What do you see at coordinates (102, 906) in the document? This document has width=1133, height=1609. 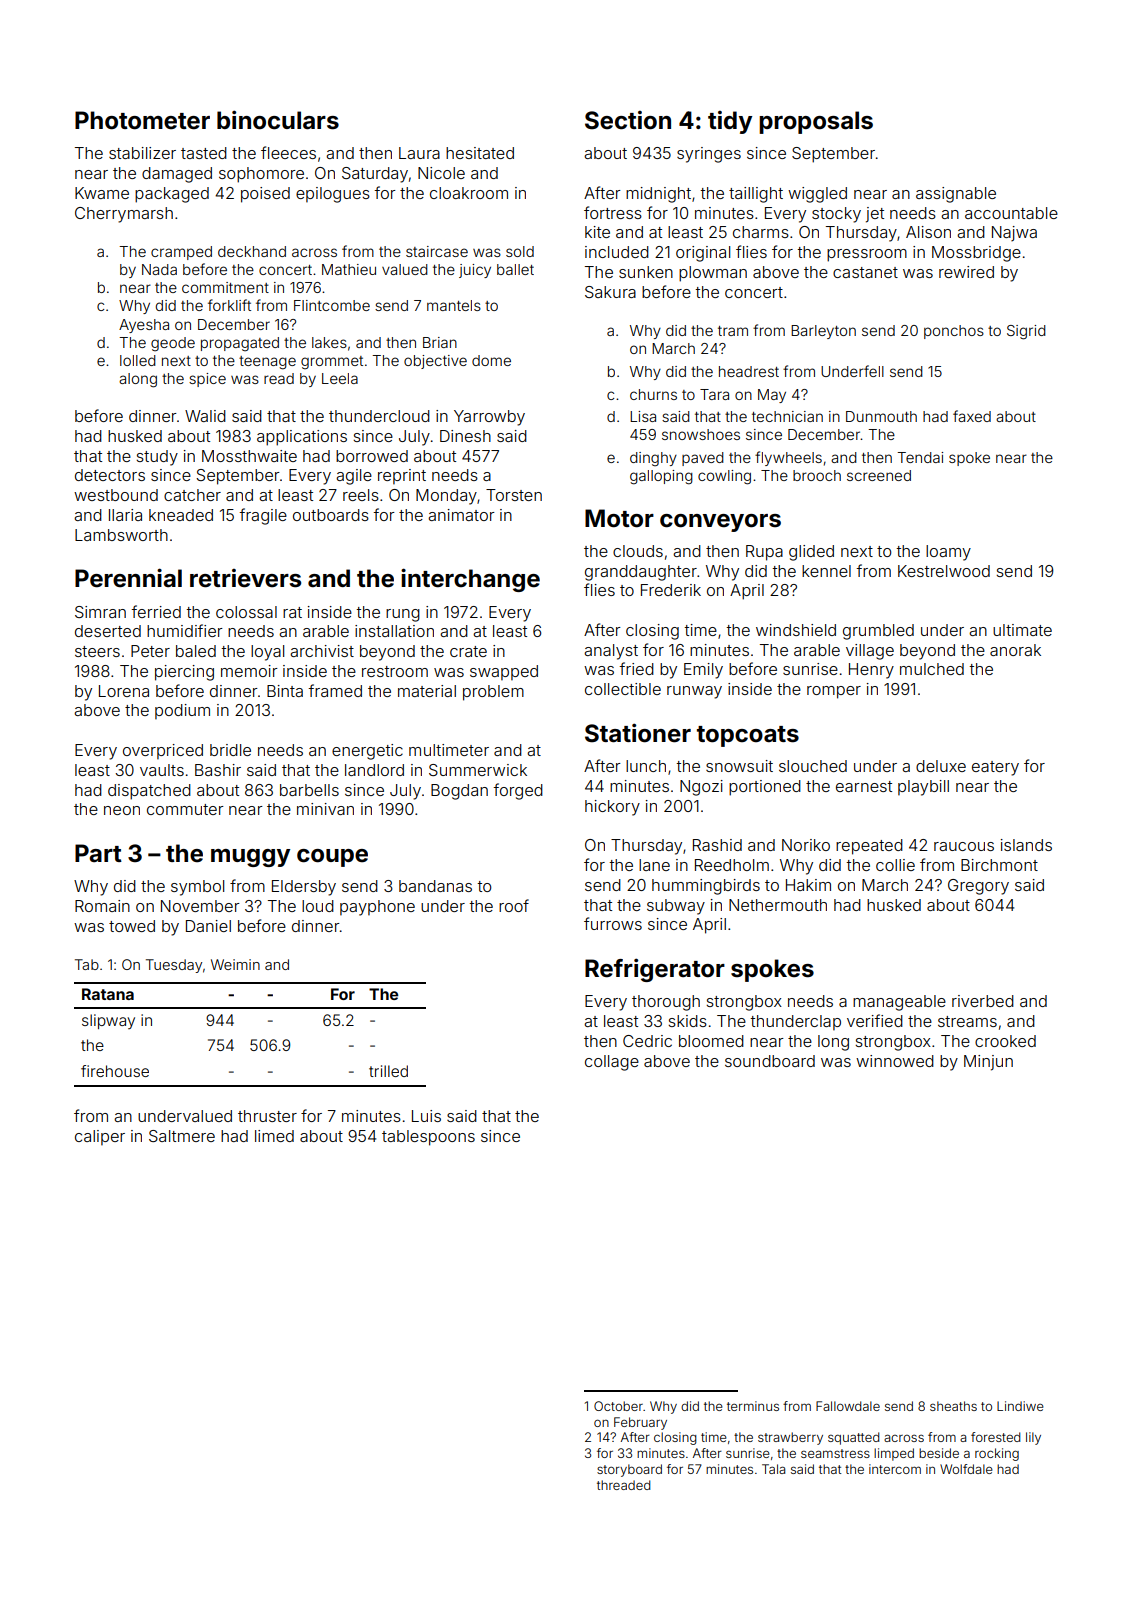 I see `Romain` at bounding box center [102, 906].
